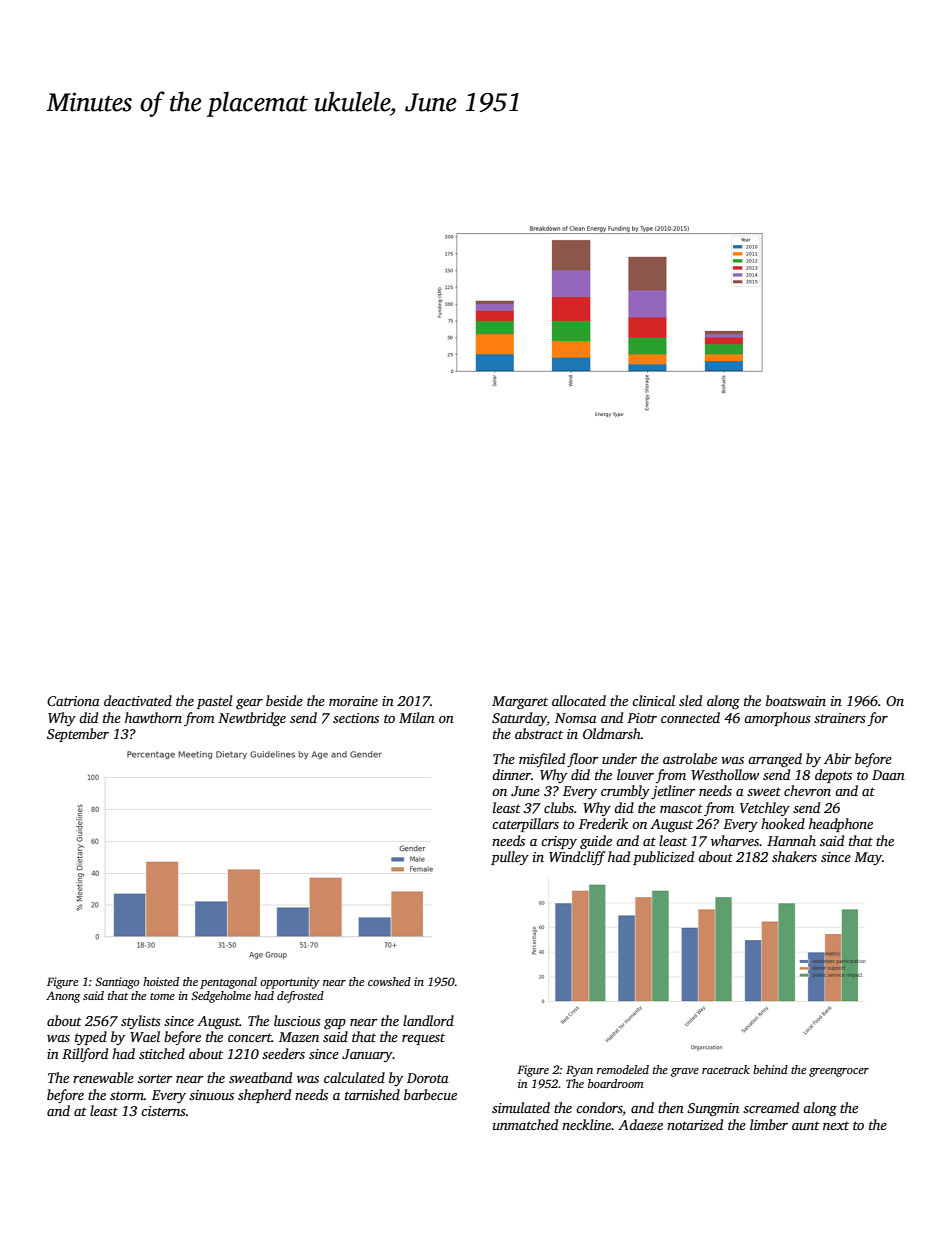  Describe the element at coordinates (836, 1125) in the screenshot. I see `next` at that location.
